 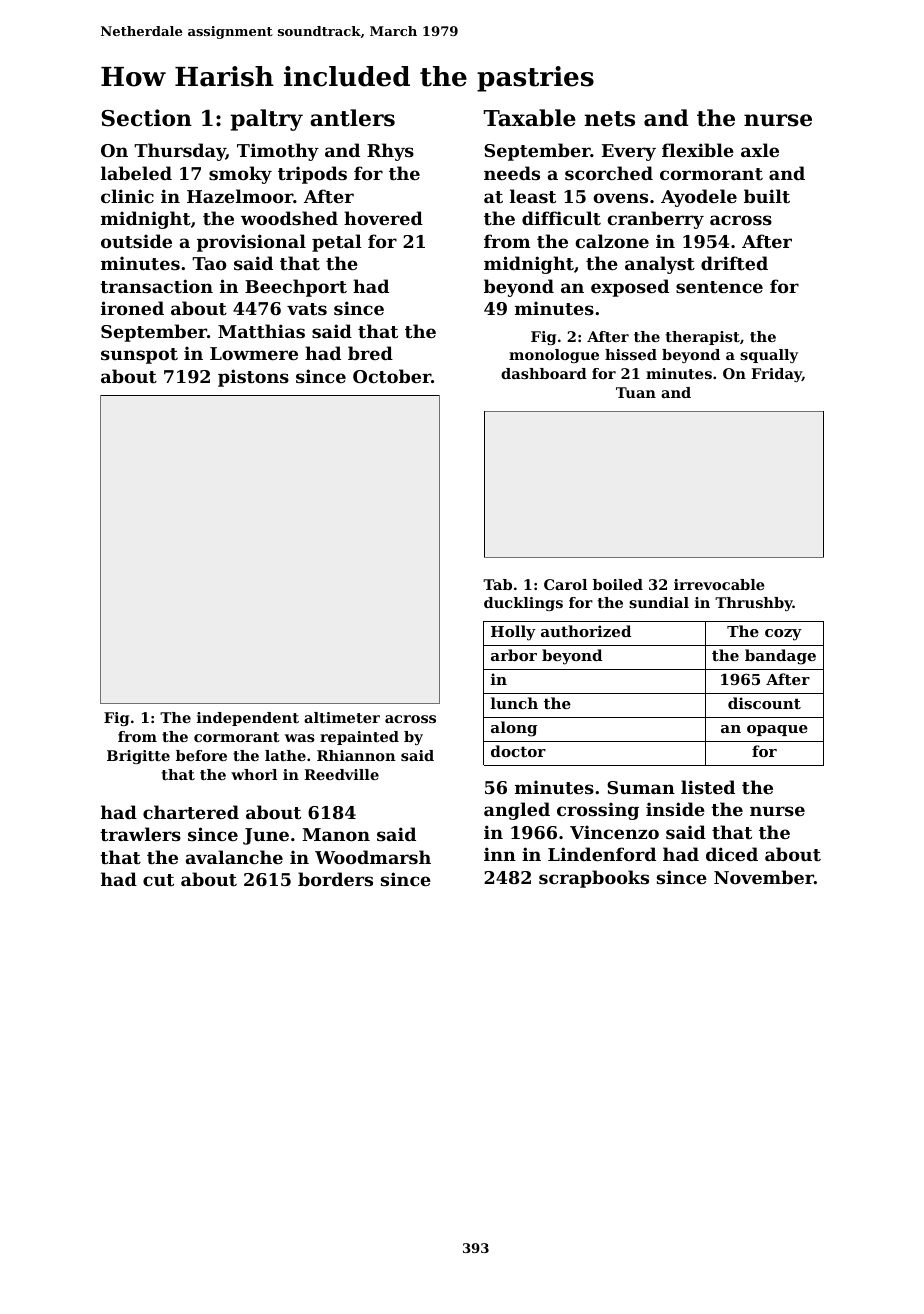 I want to click on Woodmarsh, so click(x=373, y=857).
